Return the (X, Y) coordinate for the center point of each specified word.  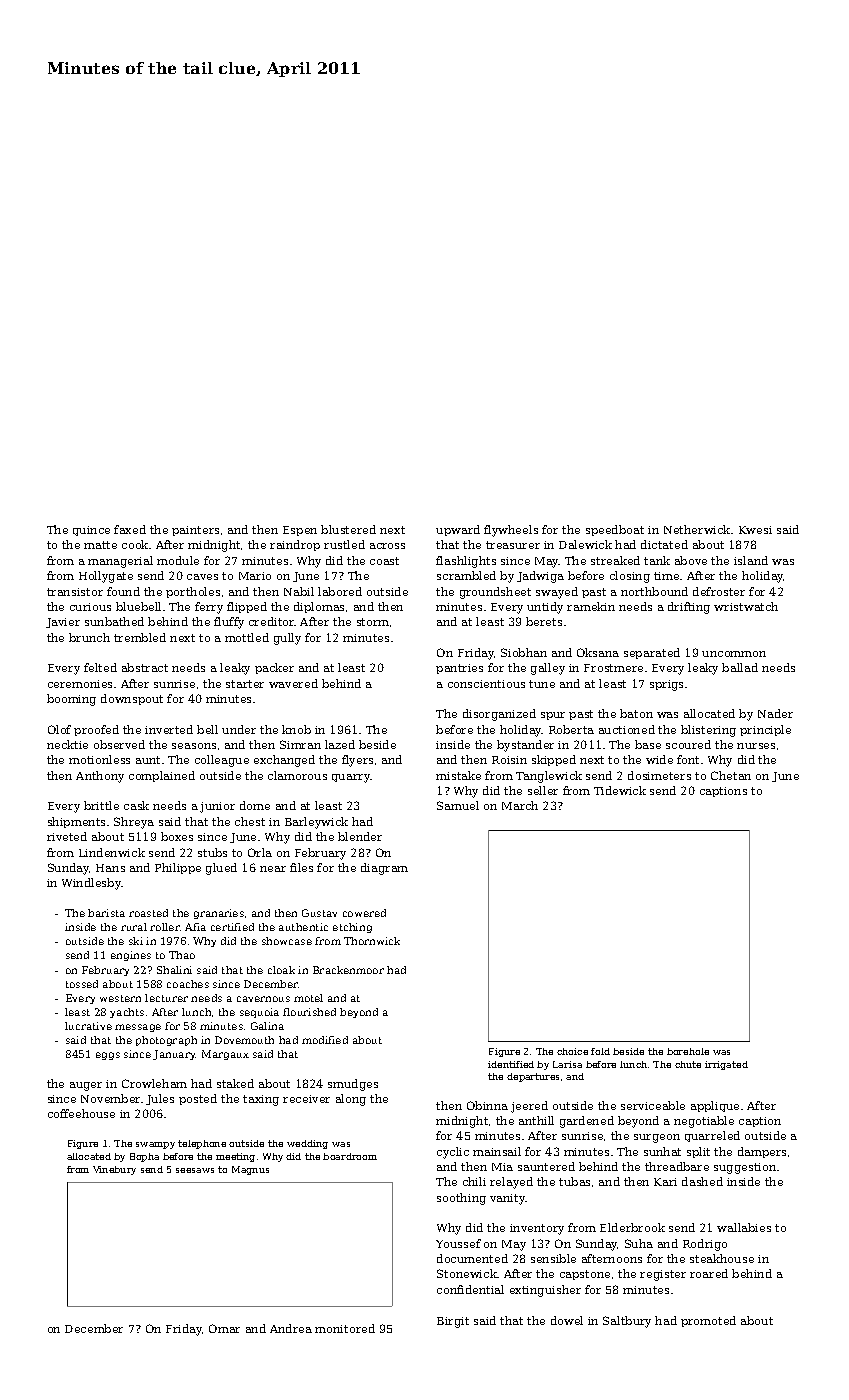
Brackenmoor (348, 970)
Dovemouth (244, 1040)
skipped (554, 760)
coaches (188, 984)
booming (71, 700)
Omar (224, 1328)
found (123, 591)
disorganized (499, 715)
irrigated (726, 1065)
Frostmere (613, 668)
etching (352, 928)
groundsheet (495, 593)
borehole (688, 1051)
